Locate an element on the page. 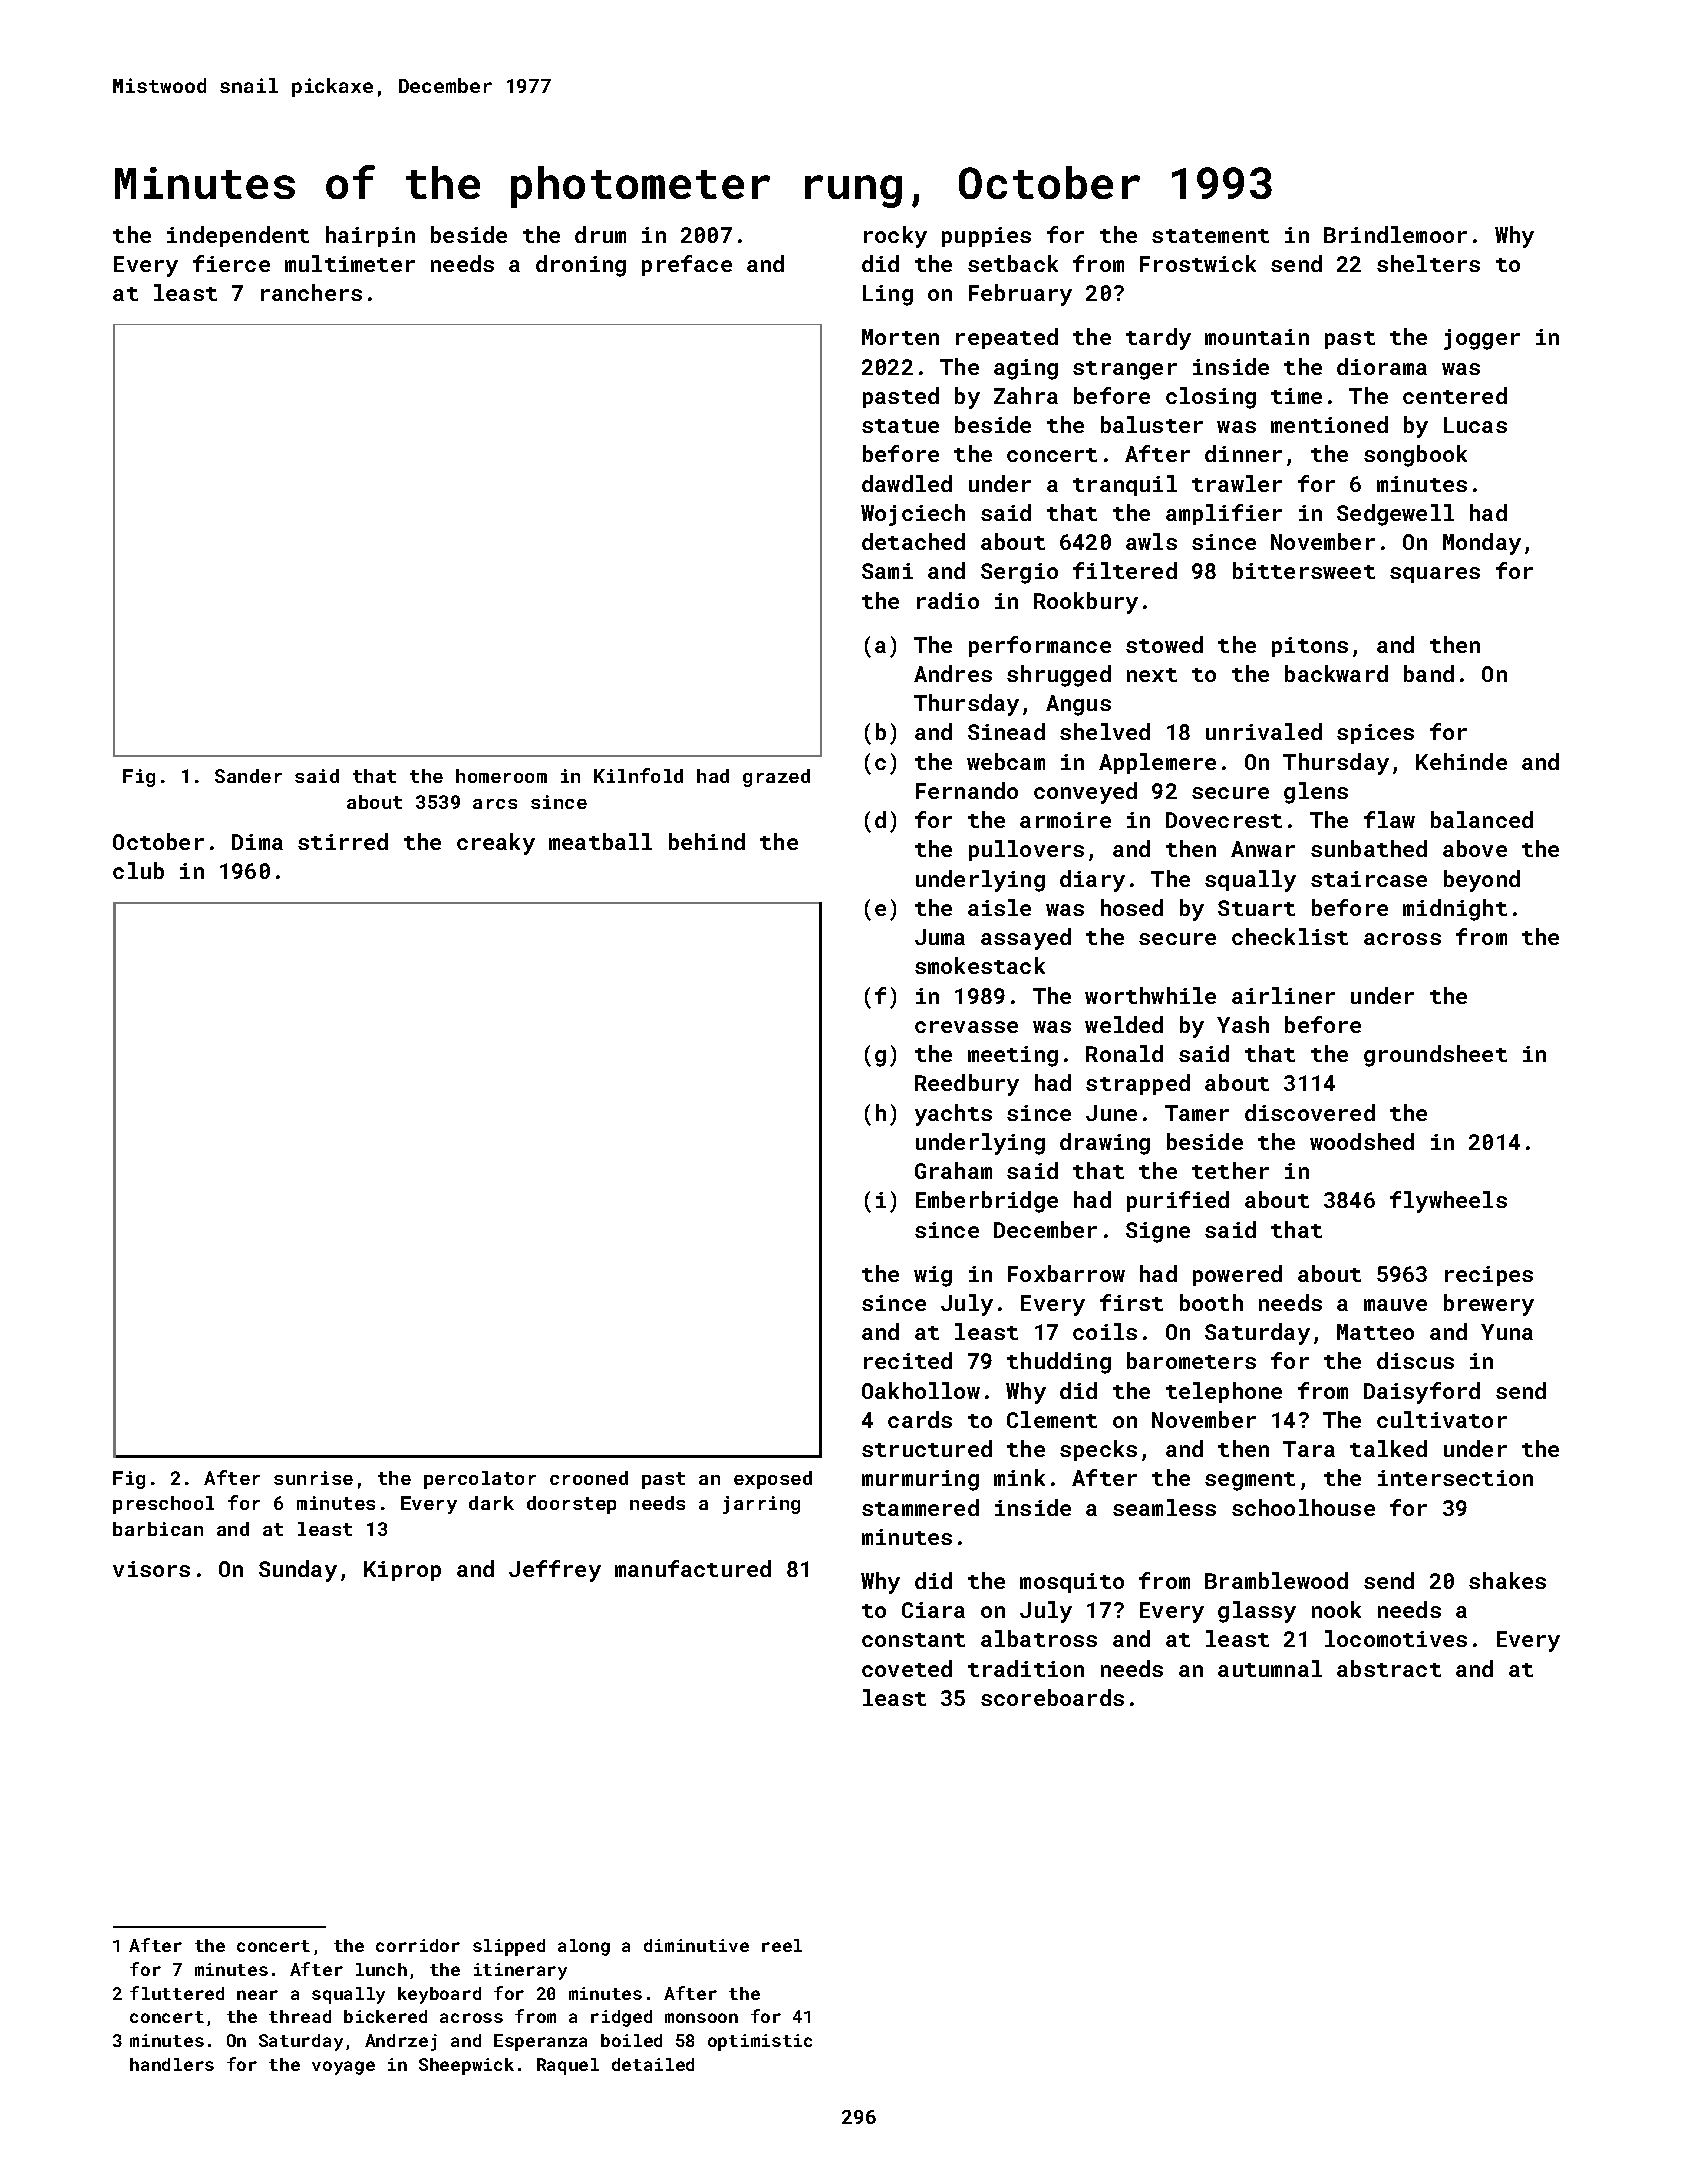  Brindlemoor is located at coordinates (1395, 234).
